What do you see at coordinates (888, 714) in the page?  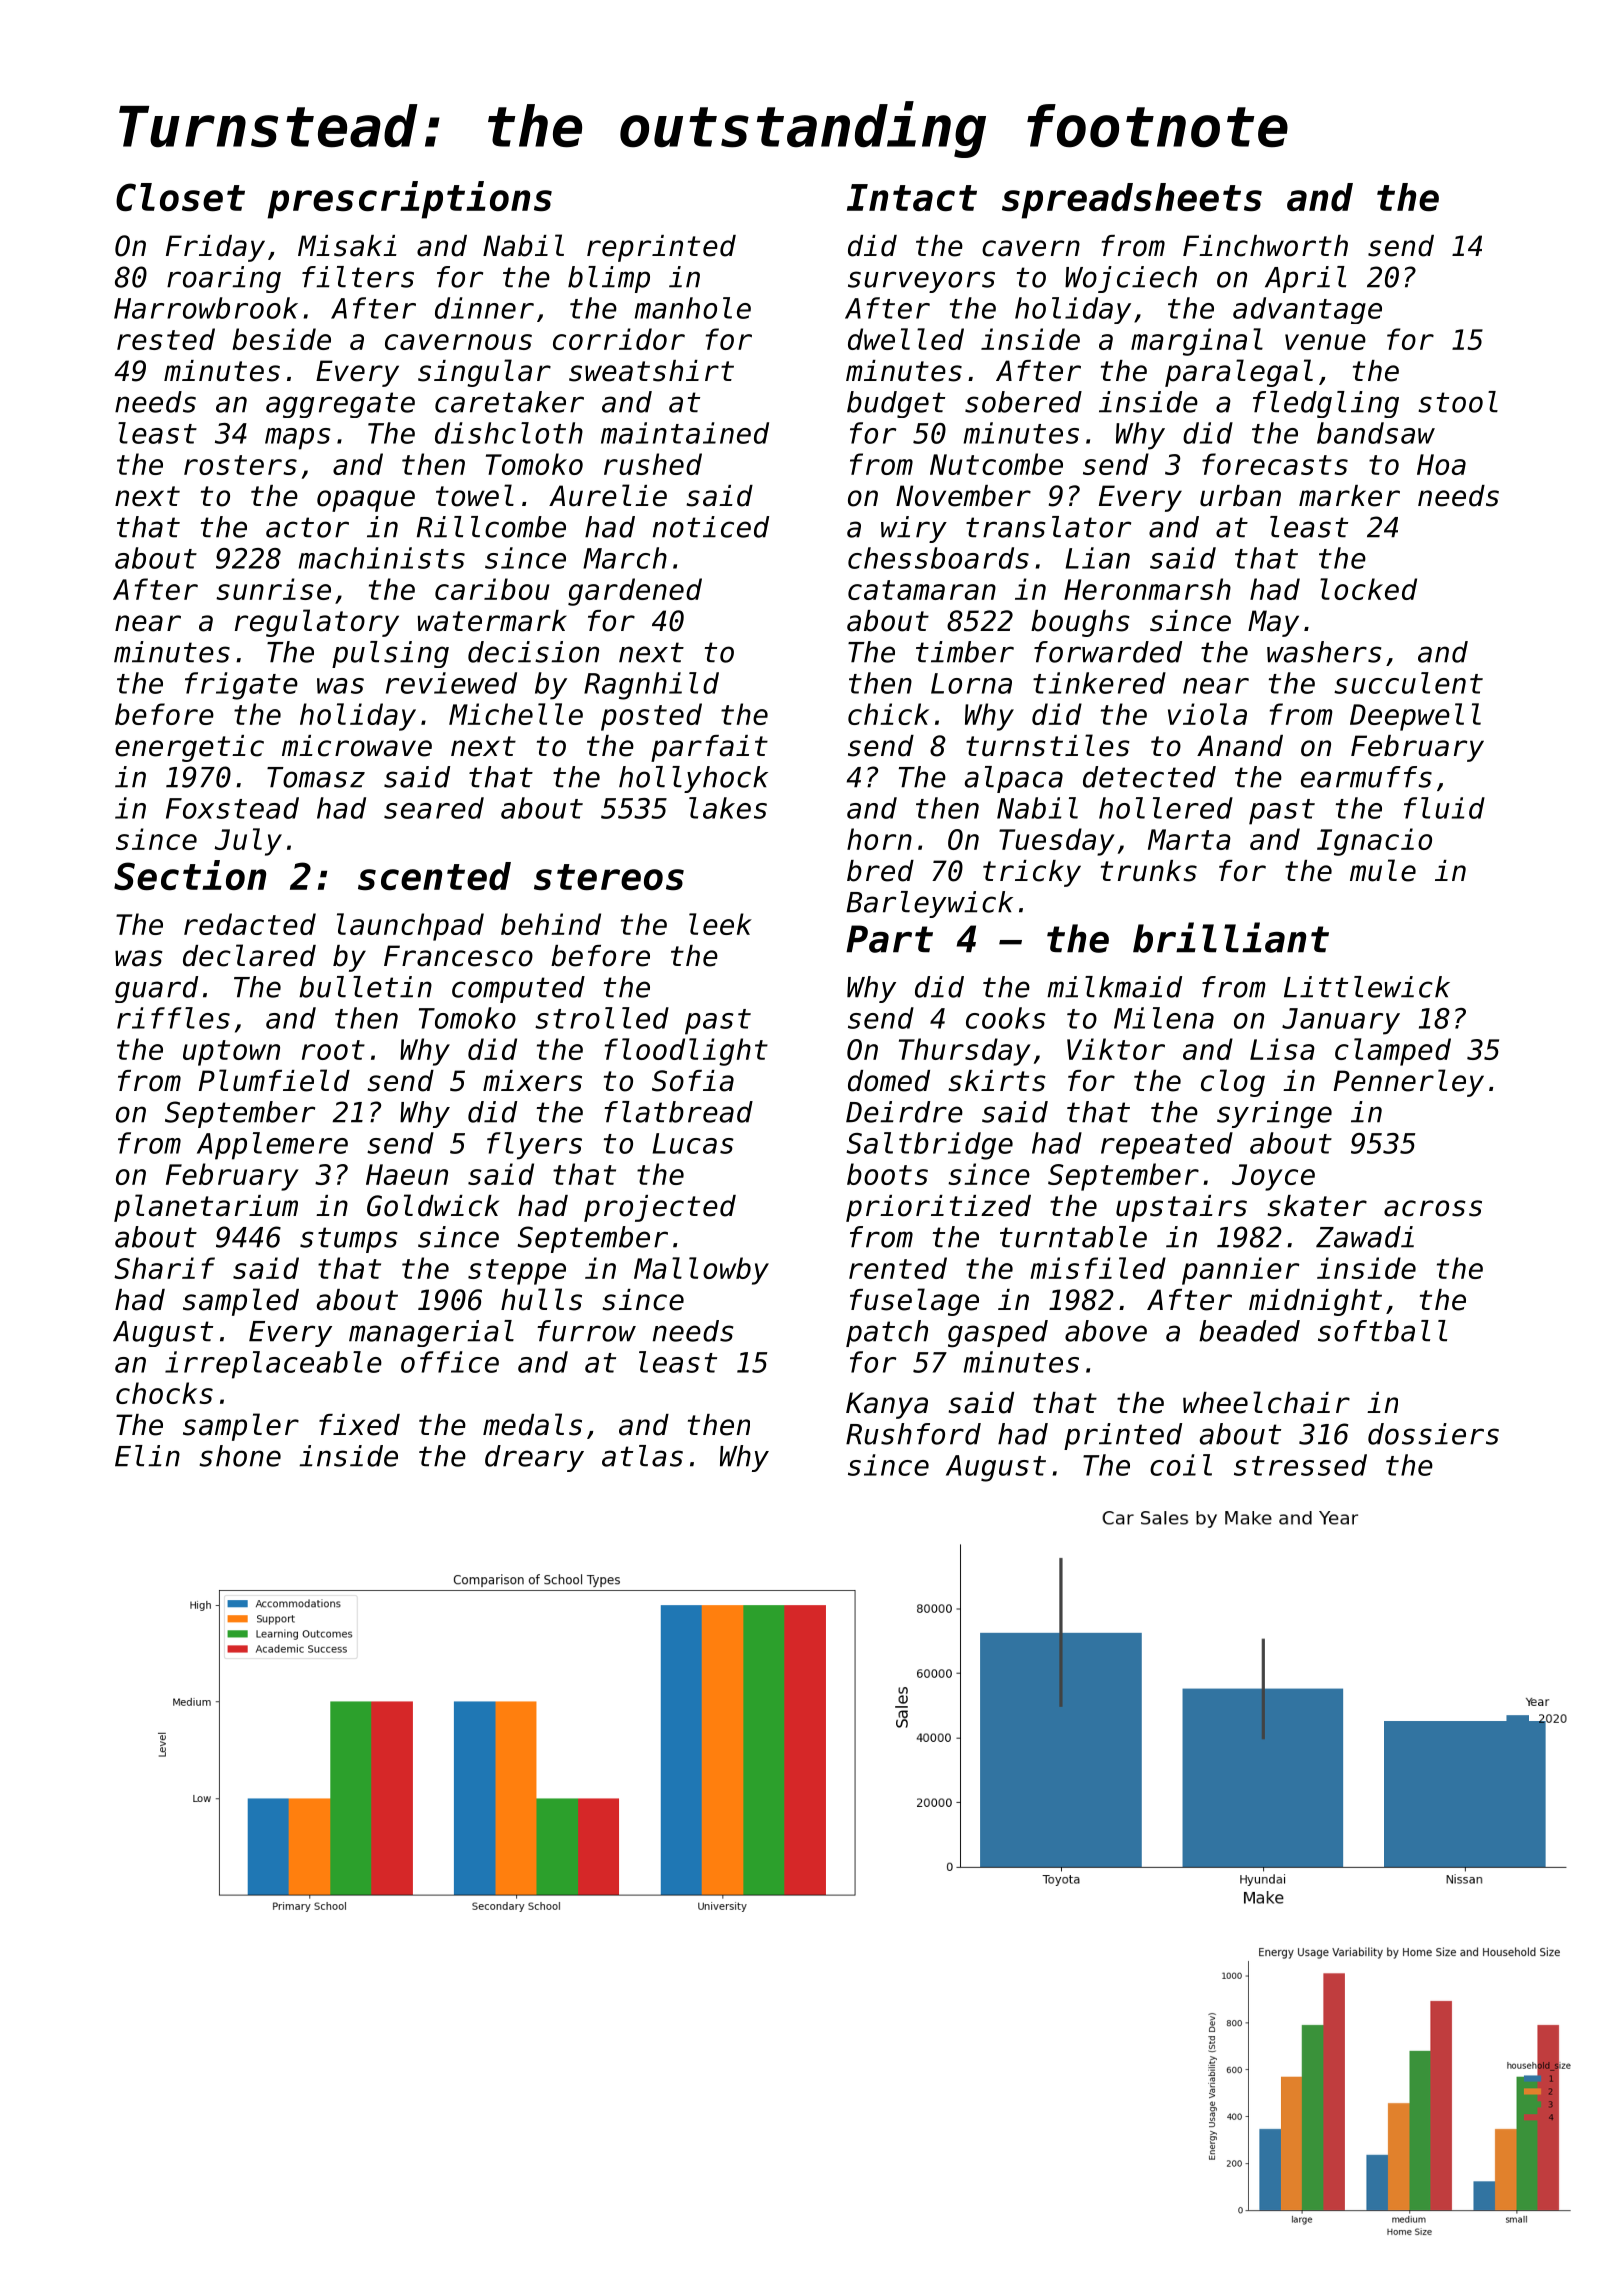 I see `chick` at bounding box center [888, 714].
